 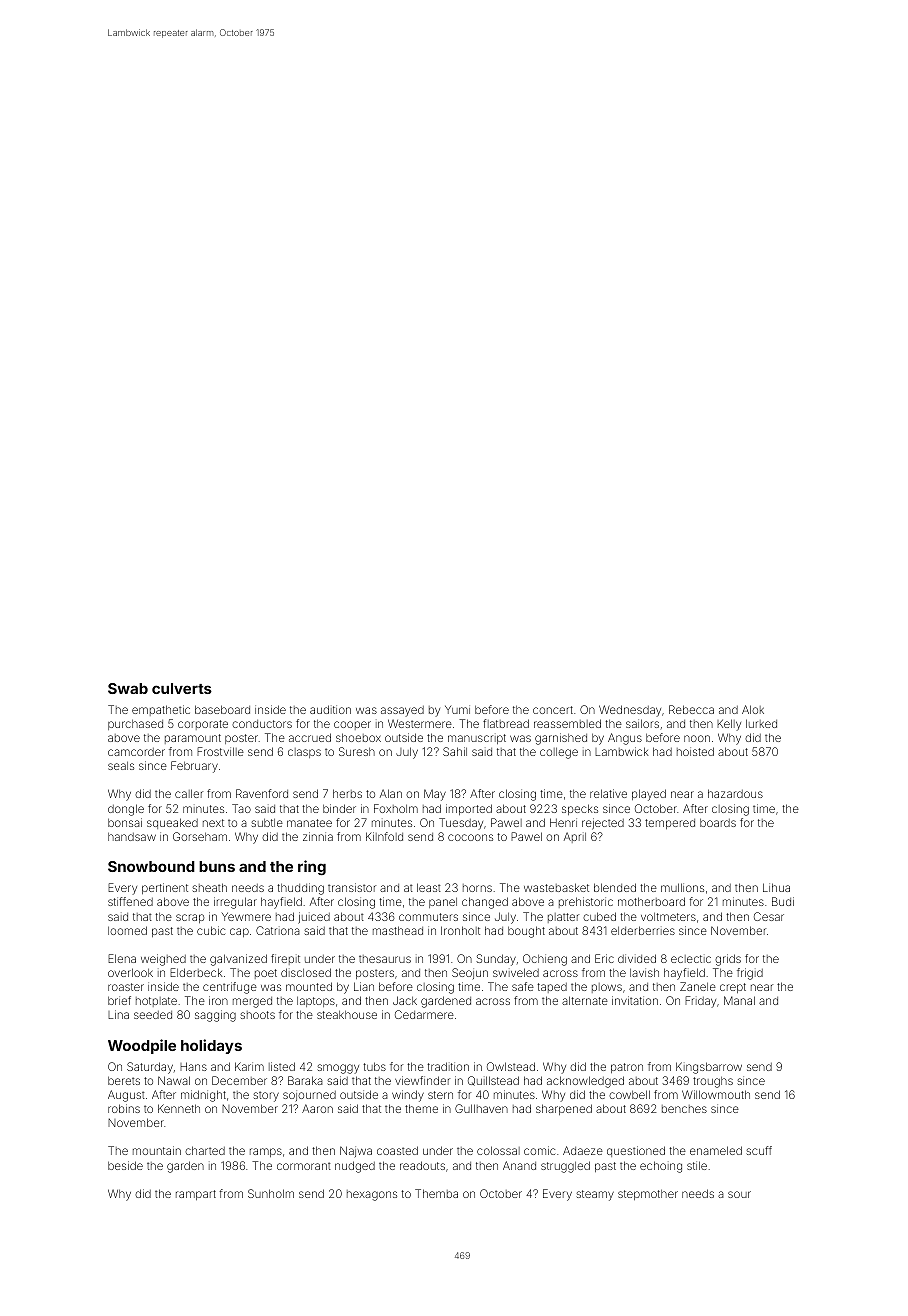 I want to click on concert, so click(x=553, y=710).
